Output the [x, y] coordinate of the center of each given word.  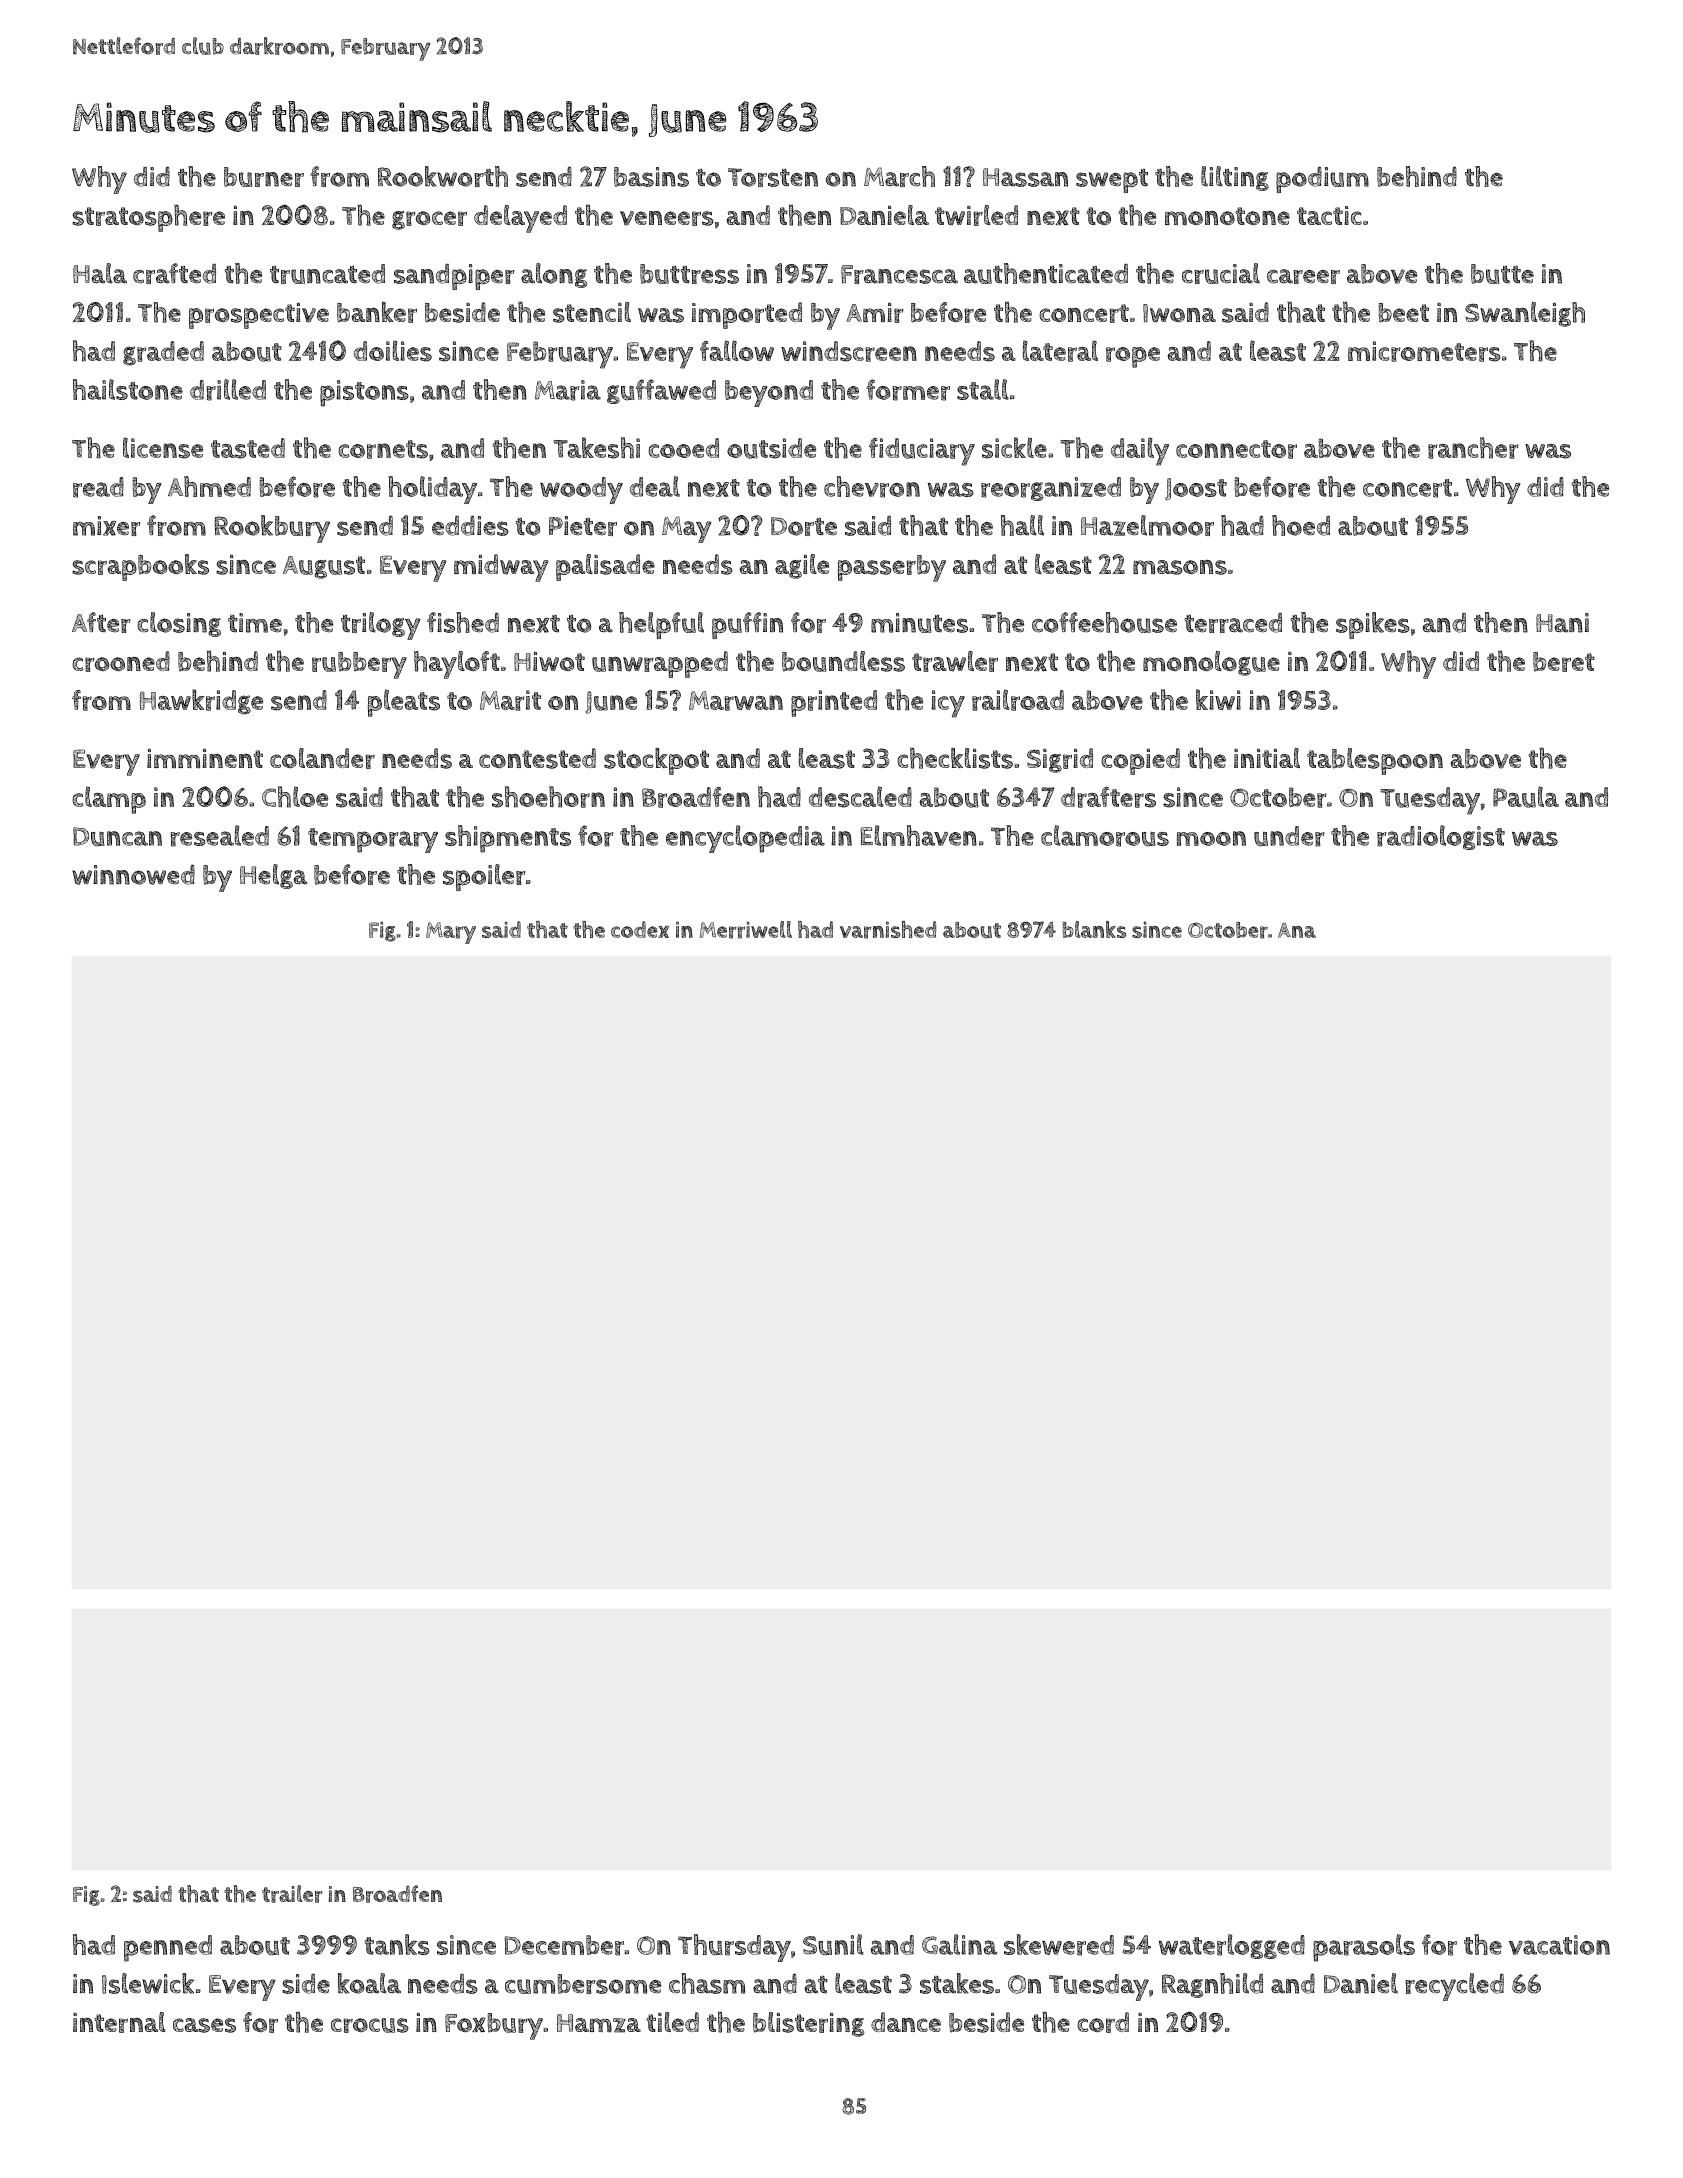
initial [1267, 758]
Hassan [1025, 177]
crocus [370, 2025]
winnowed [133, 875]
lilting [1235, 178]
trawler [955, 661]
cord [1103, 2022]
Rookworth [443, 176]
